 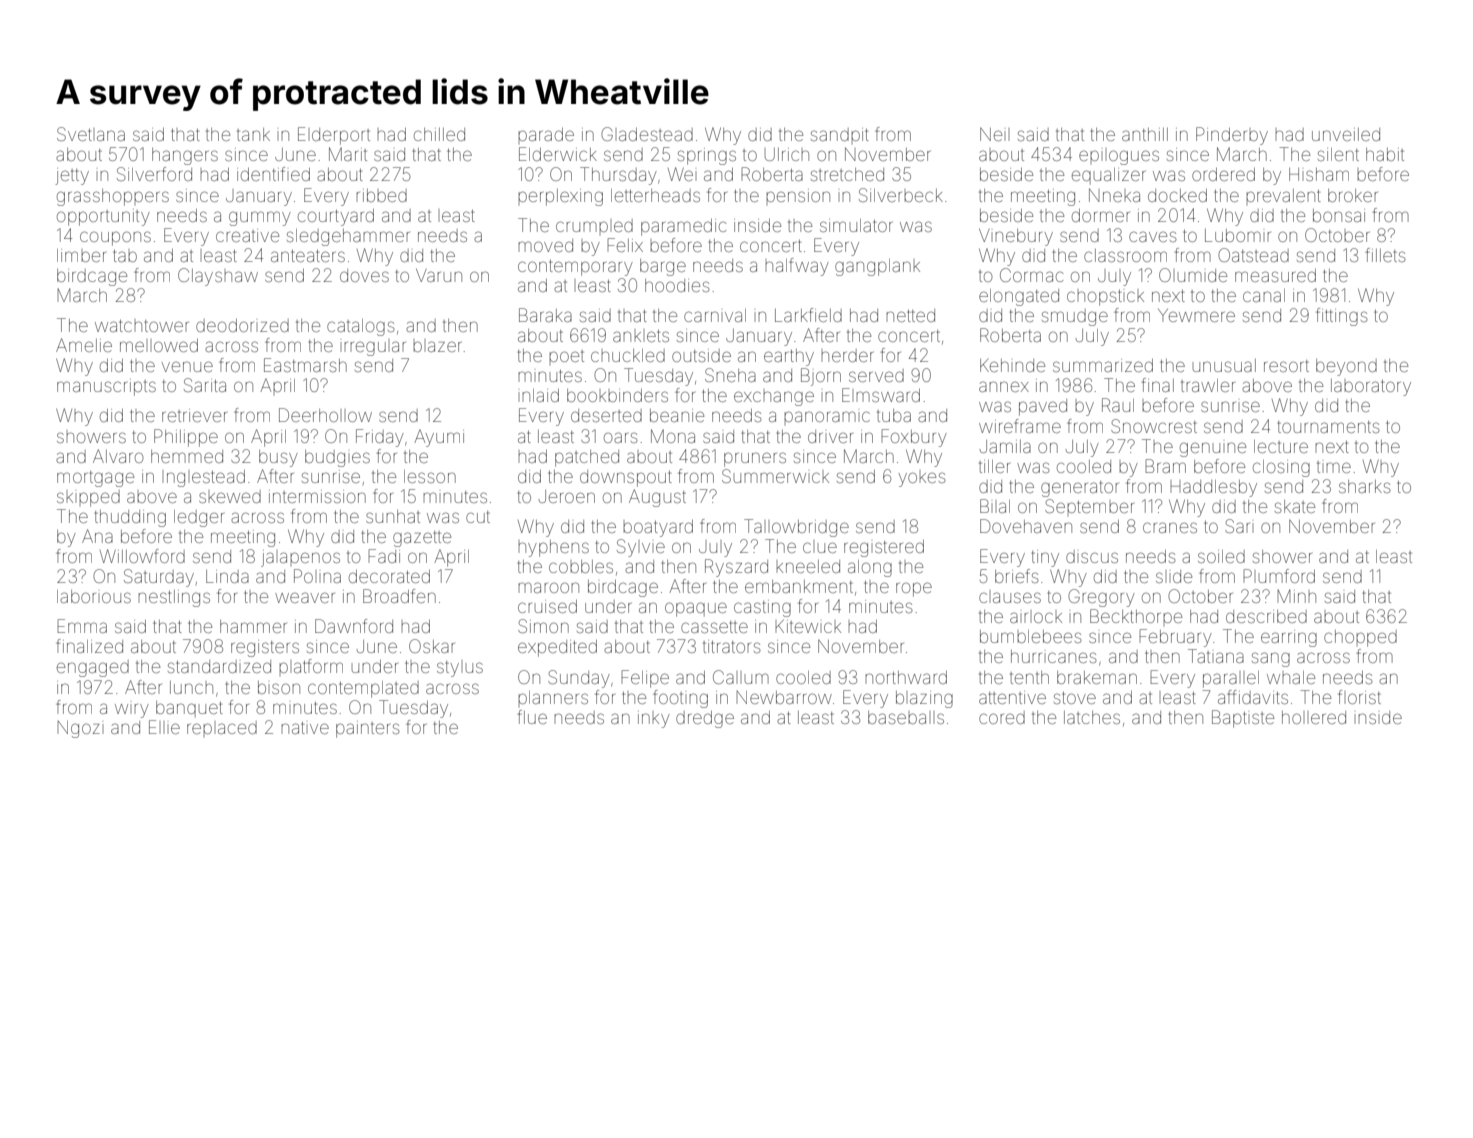 What do you see at coordinates (1145, 134) in the screenshot?
I see `anthill` at bounding box center [1145, 134].
